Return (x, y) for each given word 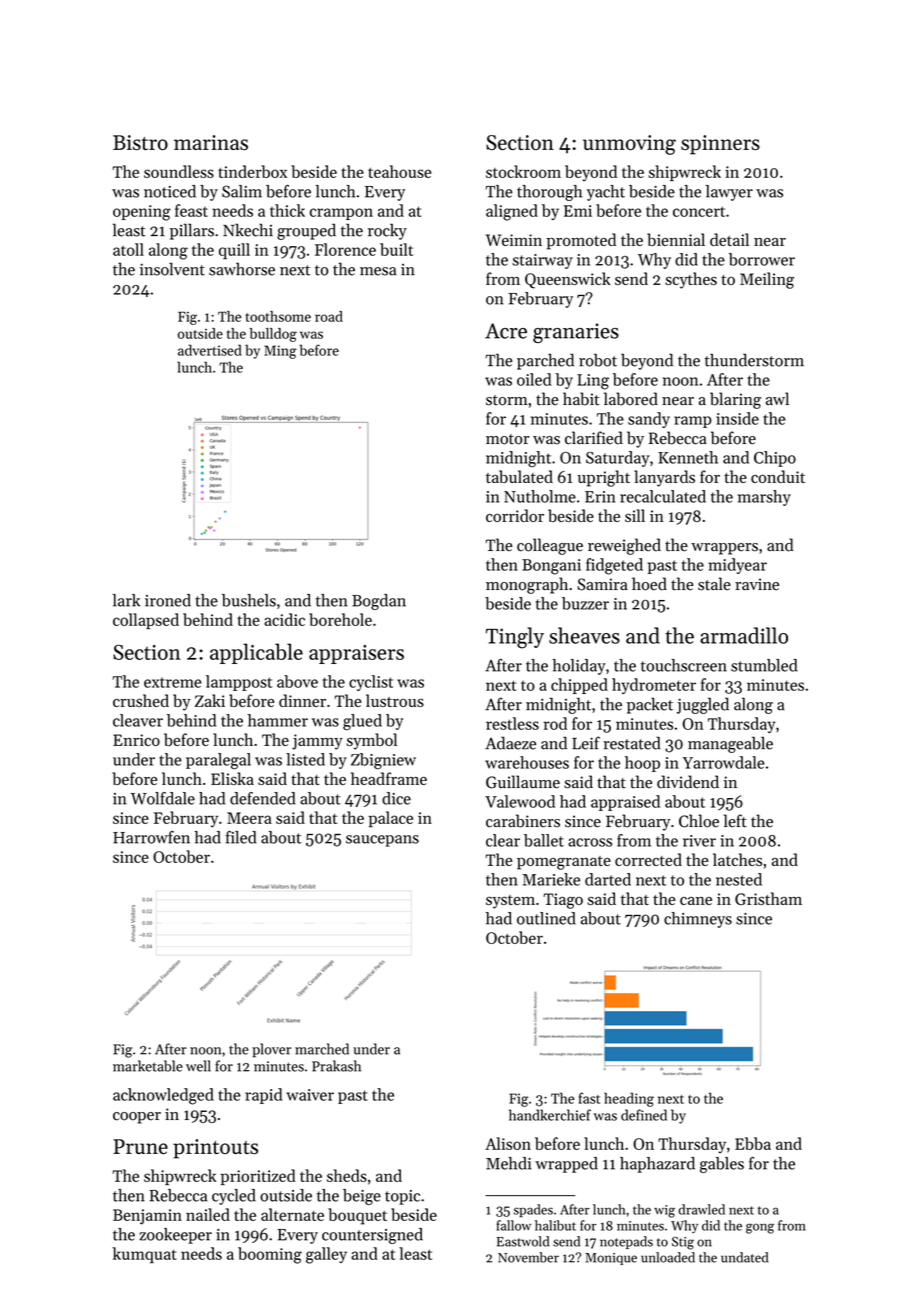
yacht (606, 193)
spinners (720, 145)
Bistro (140, 142)
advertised (210, 350)
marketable (148, 1066)
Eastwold (523, 1241)
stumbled (764, 665)
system (510, 902)
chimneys (698, 920)
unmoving (629, 145)
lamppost (239, 683)
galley (326, 1255)
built (396, 249)
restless (512, 723)
